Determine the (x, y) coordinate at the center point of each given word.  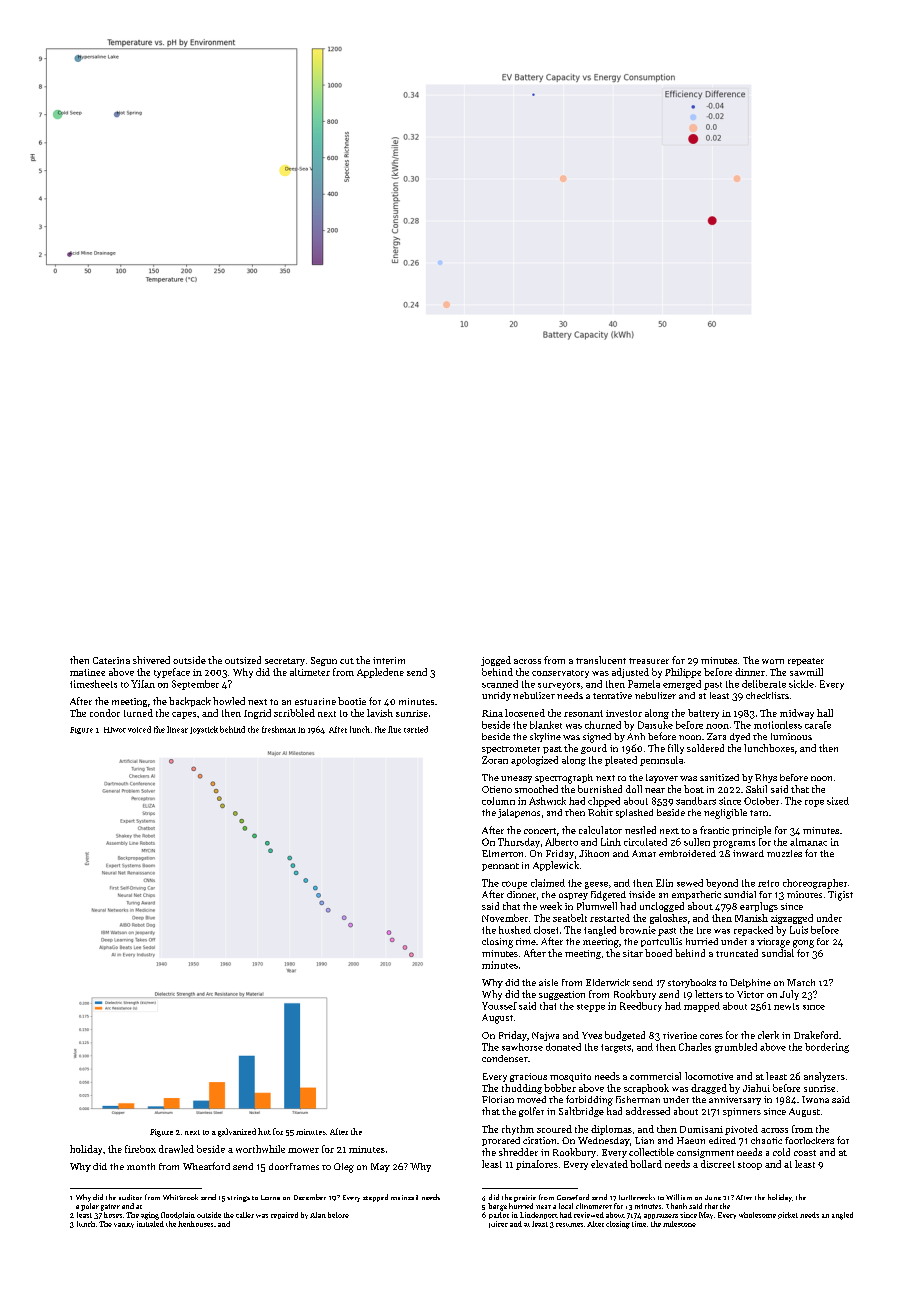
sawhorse (522, 1047)
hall (825, 713)
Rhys (766, 778)
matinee (87, 672)
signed (597, 738)
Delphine (750, 983)
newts (786, 1006)
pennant (500, 867)
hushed (515, 930)
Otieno (497, 789)
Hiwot (115, 730)
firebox (140, 1149)
